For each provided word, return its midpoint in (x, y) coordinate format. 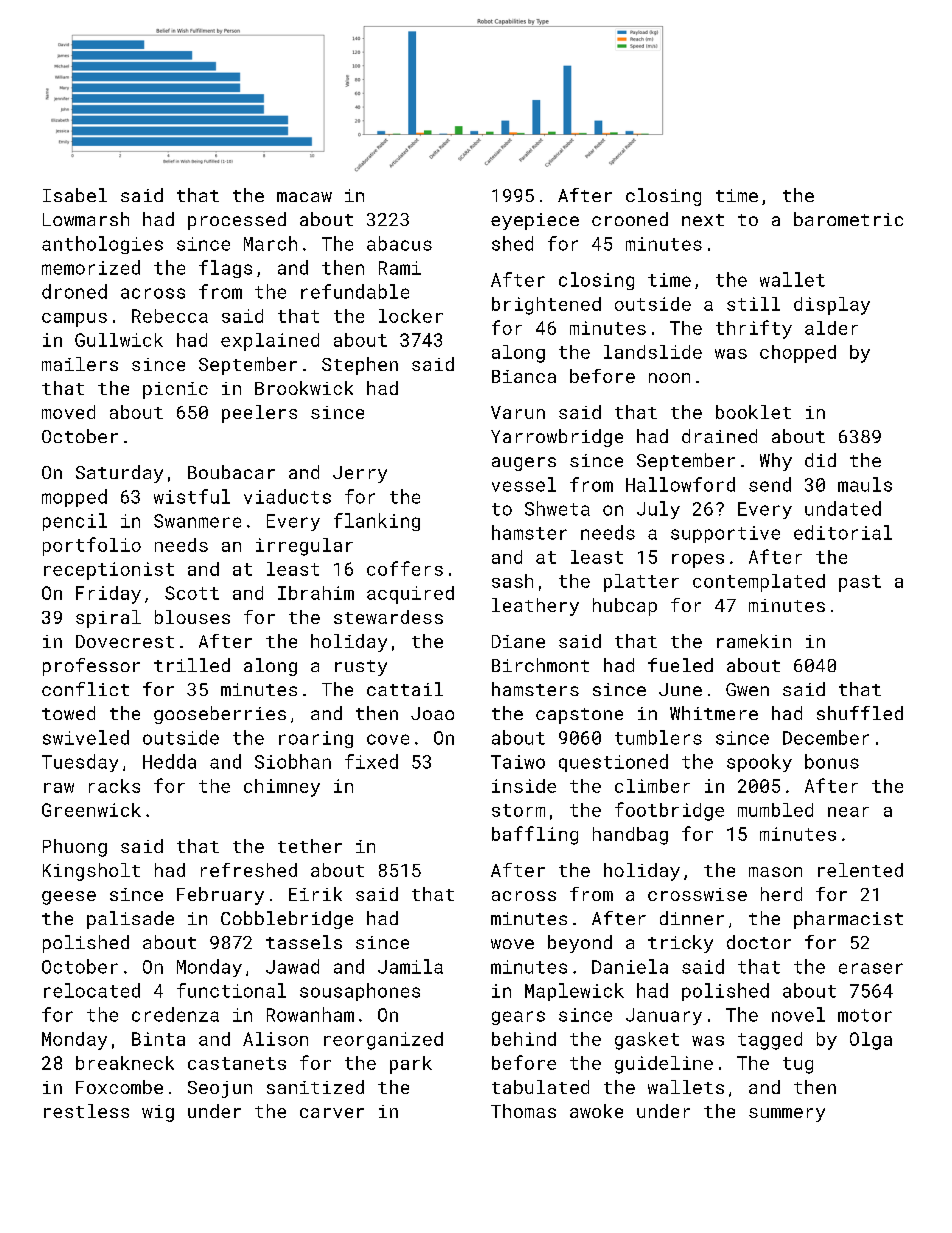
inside (524, 786)
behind (524, 1039)
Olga (871, 1041)
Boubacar (231, 472)
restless (86, 1111)
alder (831, 328)
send (770, 484)
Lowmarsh (86, 219)
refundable (355, 291)
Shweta (557, 508)
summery (787, 1115)
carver (332, 1113)
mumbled (775, 810)
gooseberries (220, 715)
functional (231, 990)
